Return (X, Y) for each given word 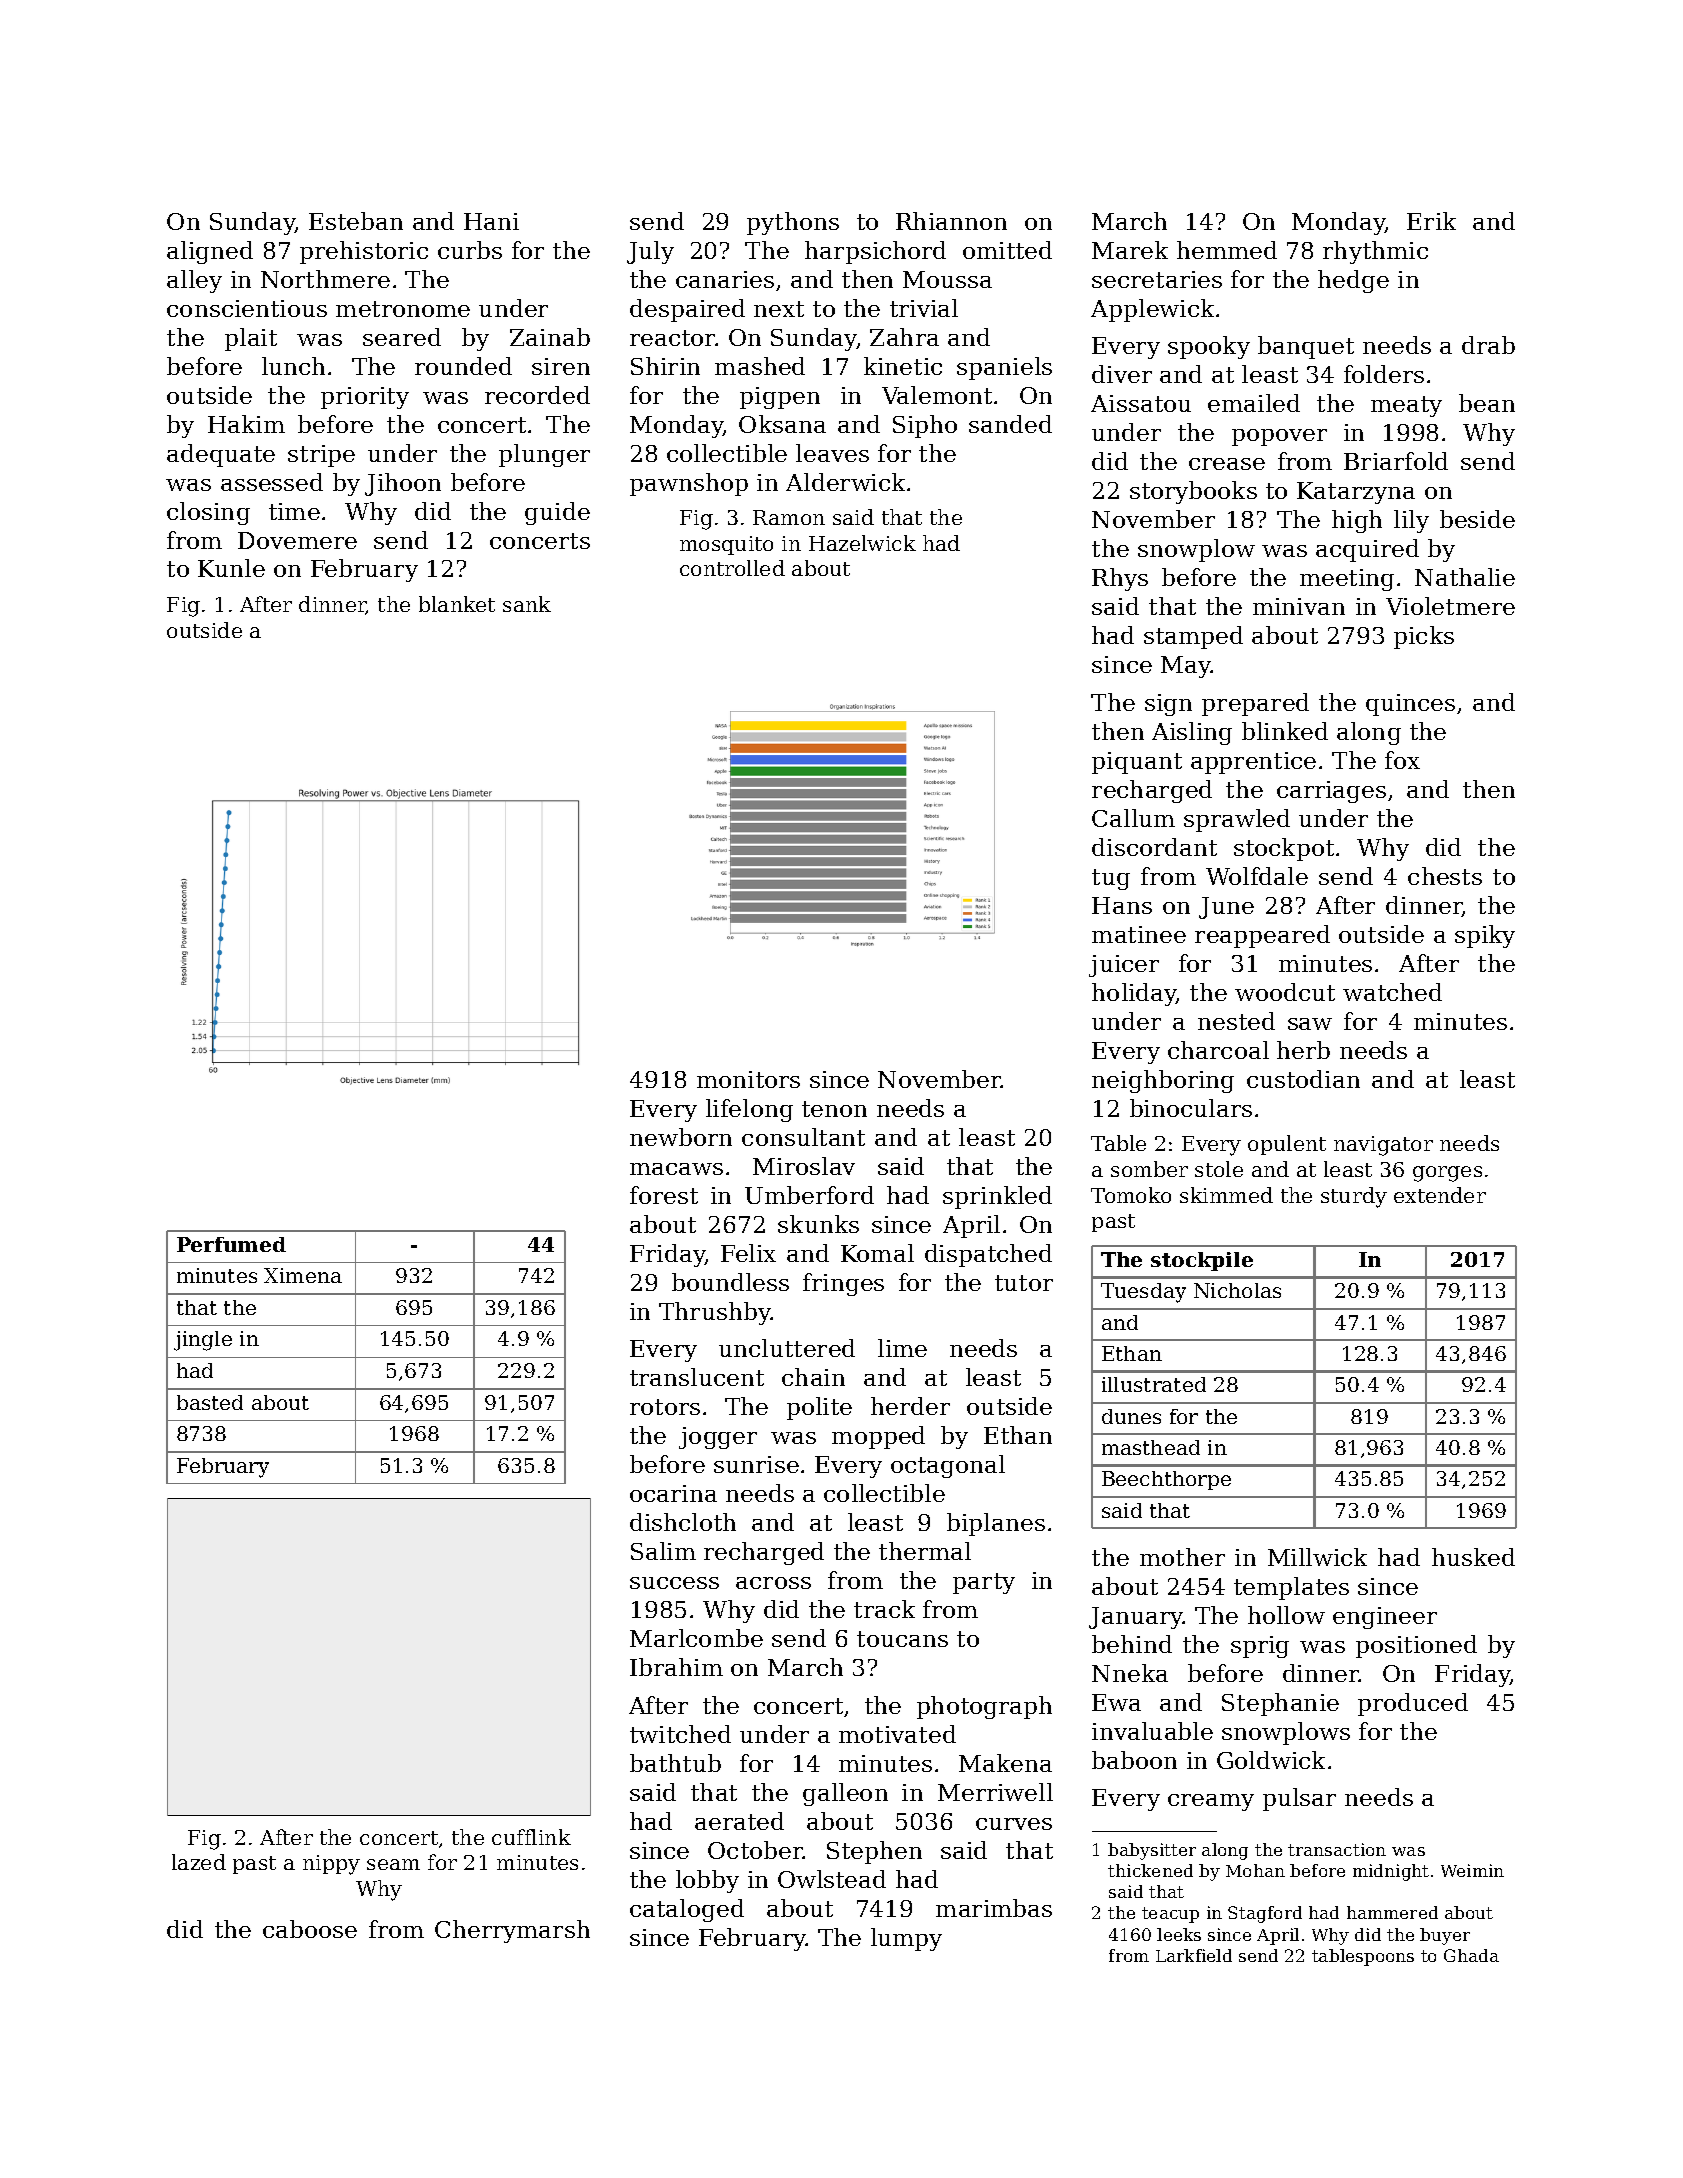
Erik (1431, 221)
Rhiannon (951, 221)
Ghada (1471, 1955)
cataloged (687, 1910)
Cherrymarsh (512, 1931)
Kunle (231, 568)
